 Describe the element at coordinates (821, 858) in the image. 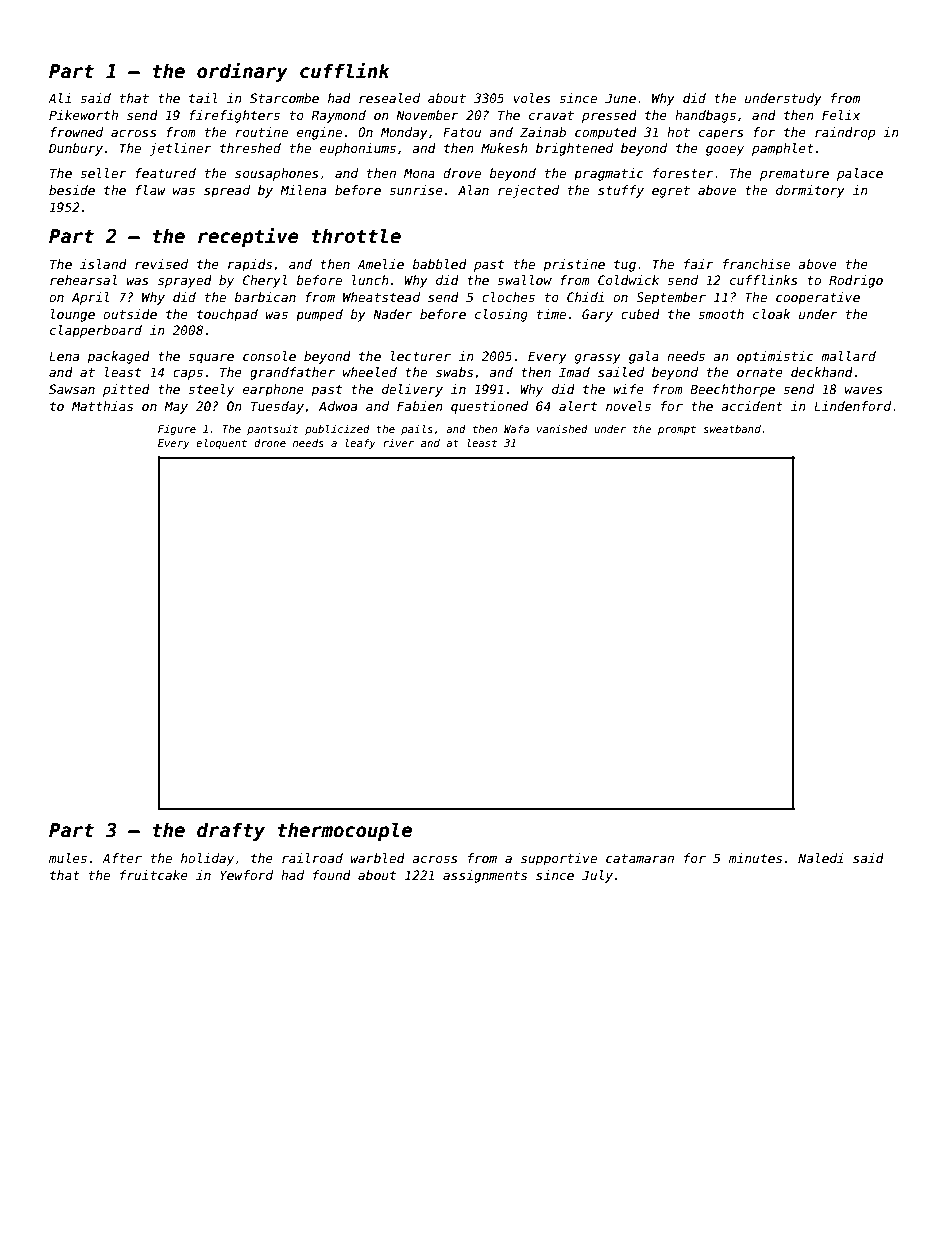

I see `Naledi` at that location.
